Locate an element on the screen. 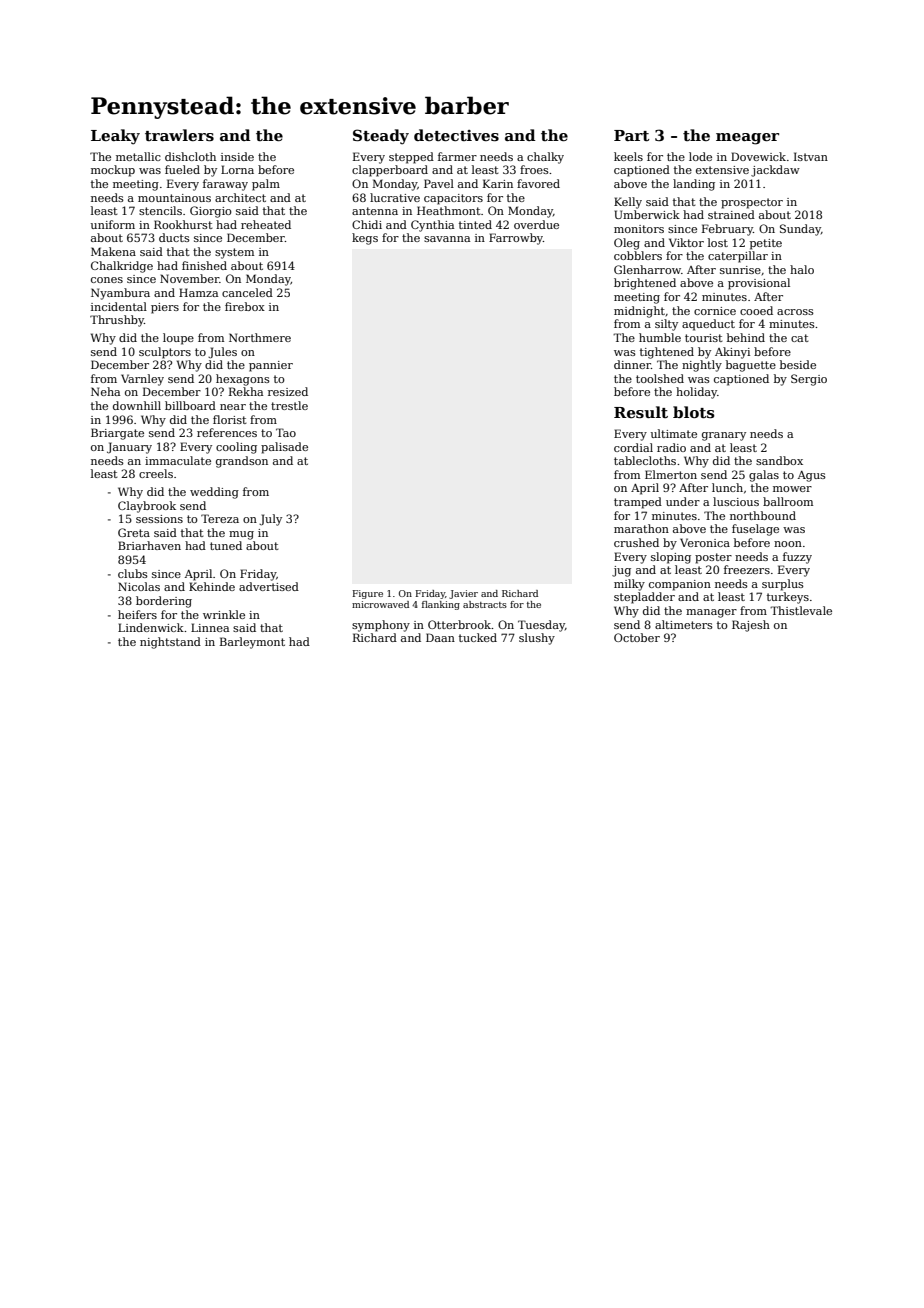 This screenshot has height=1308, width=924. firebox is located at coordinates (245, 306).
